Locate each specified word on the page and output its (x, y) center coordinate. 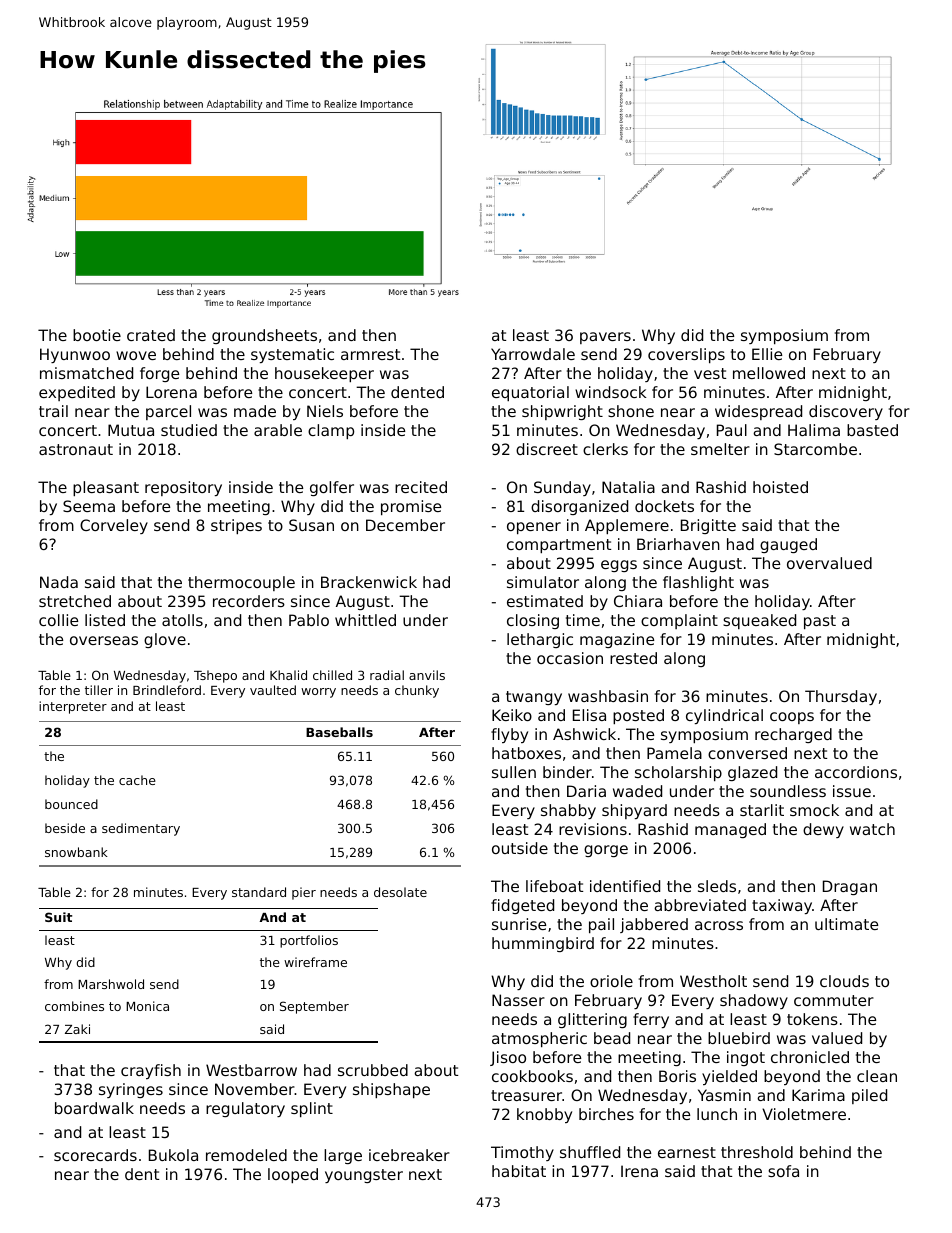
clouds (844, 981)
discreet (547, 449)
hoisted (780, 487)
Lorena (171, 392)
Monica (147, 1006)
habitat (519, 1171)
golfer (332, 488)
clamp (331, 431)
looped (293, 1175)
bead (612, 1038)
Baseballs (339, 732)
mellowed (769, 373)
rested (633, 658)
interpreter (73, 707)
